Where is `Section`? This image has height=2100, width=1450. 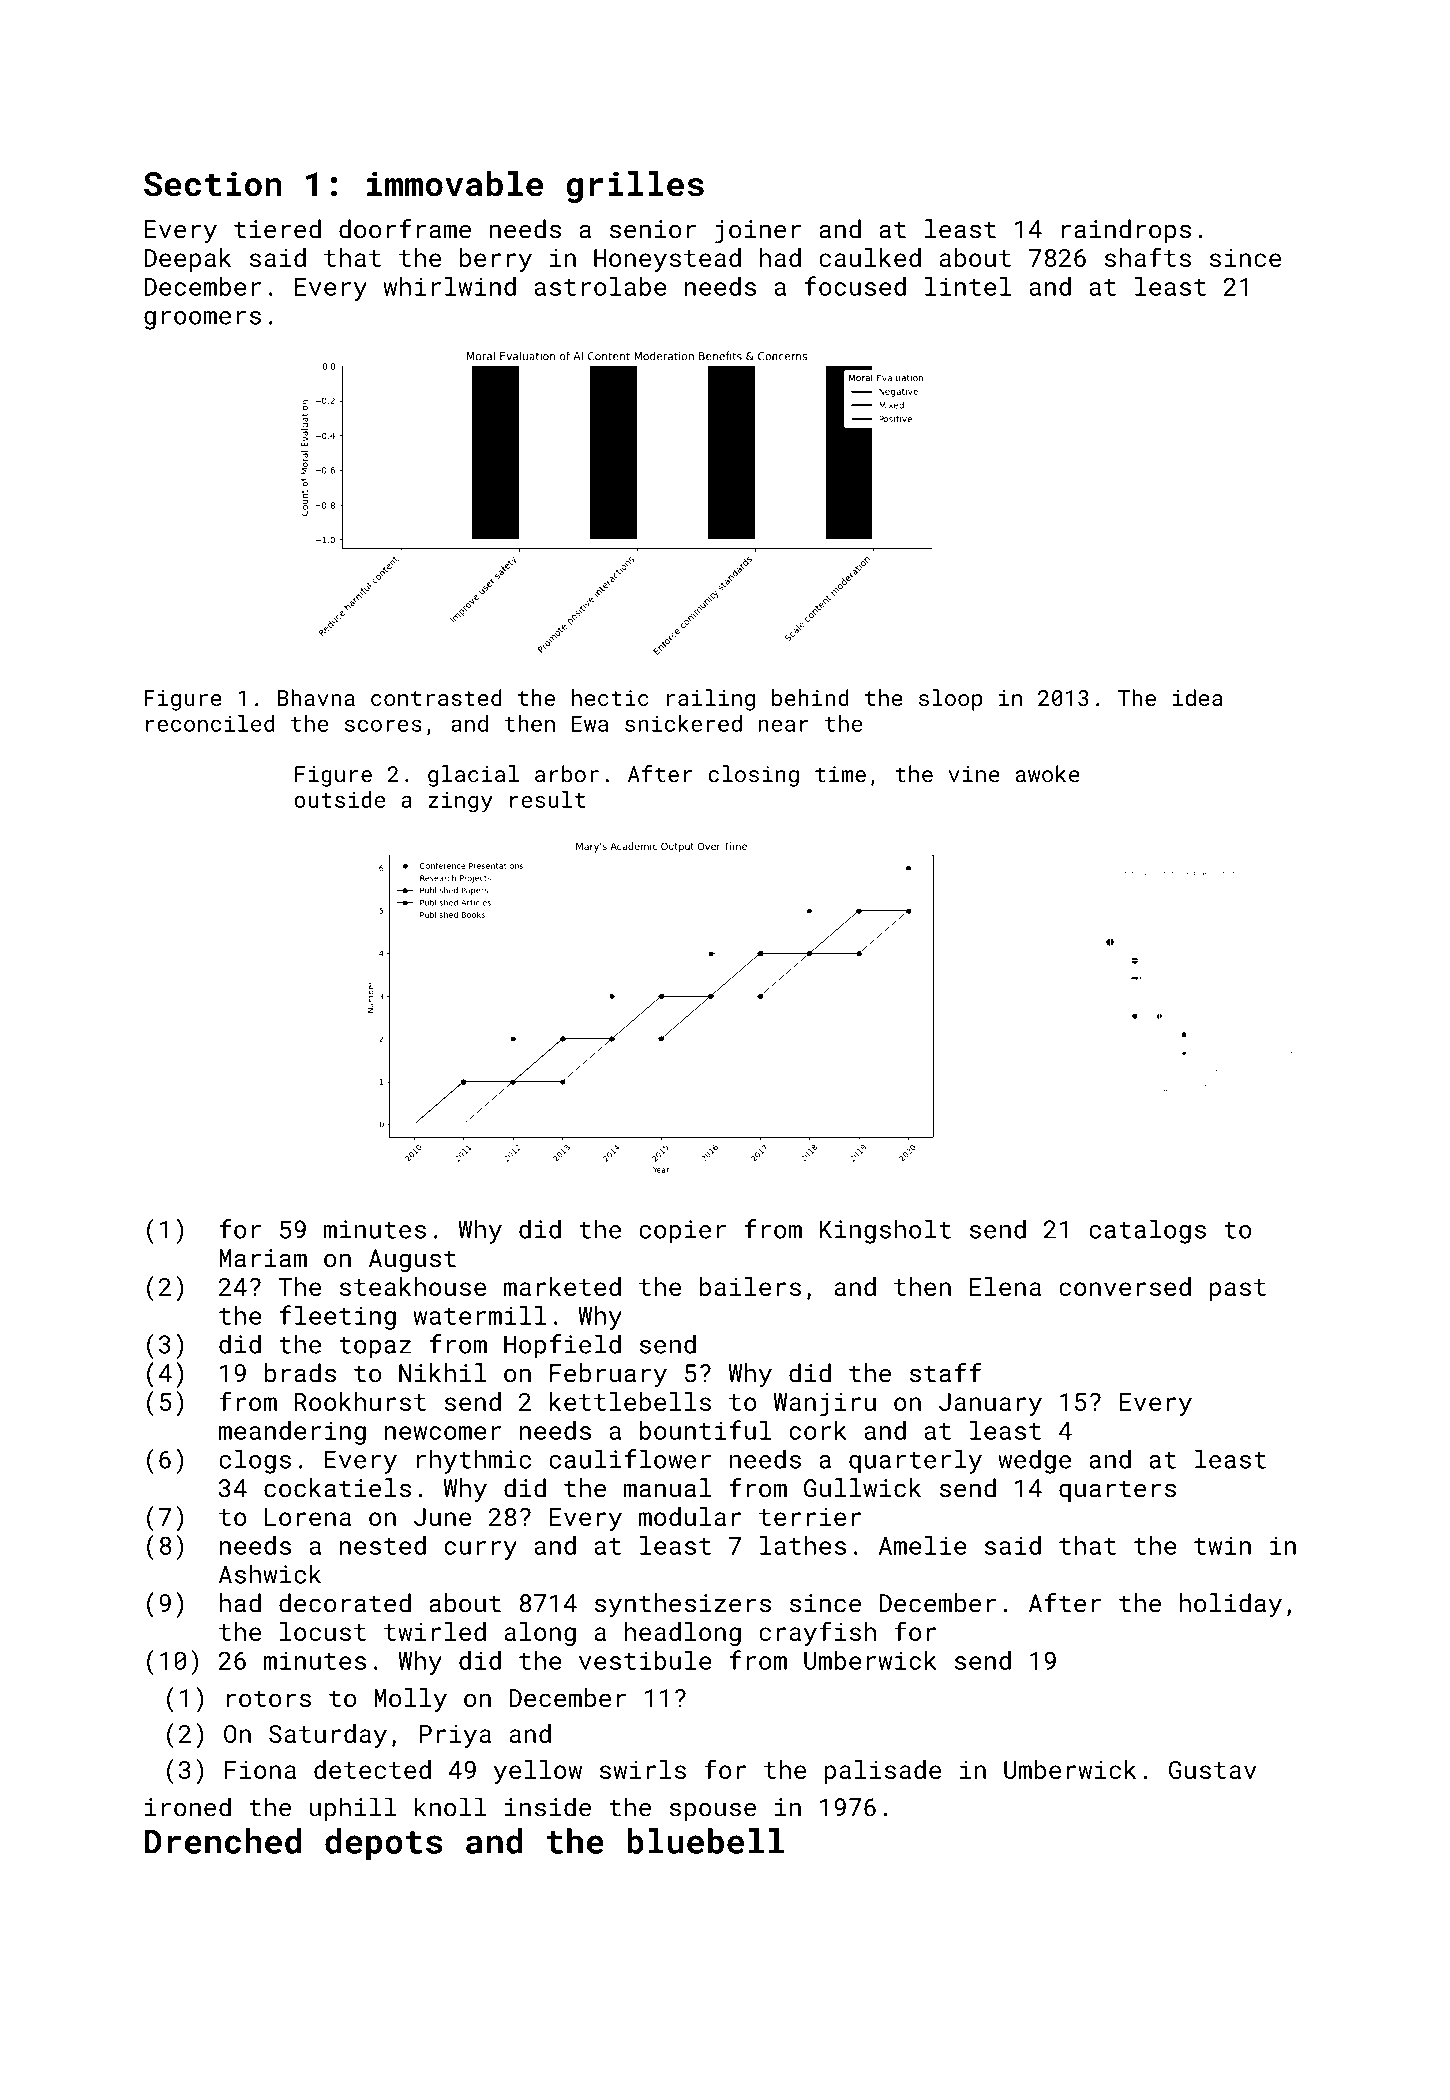
Section is located at coordinates (213, 184).
